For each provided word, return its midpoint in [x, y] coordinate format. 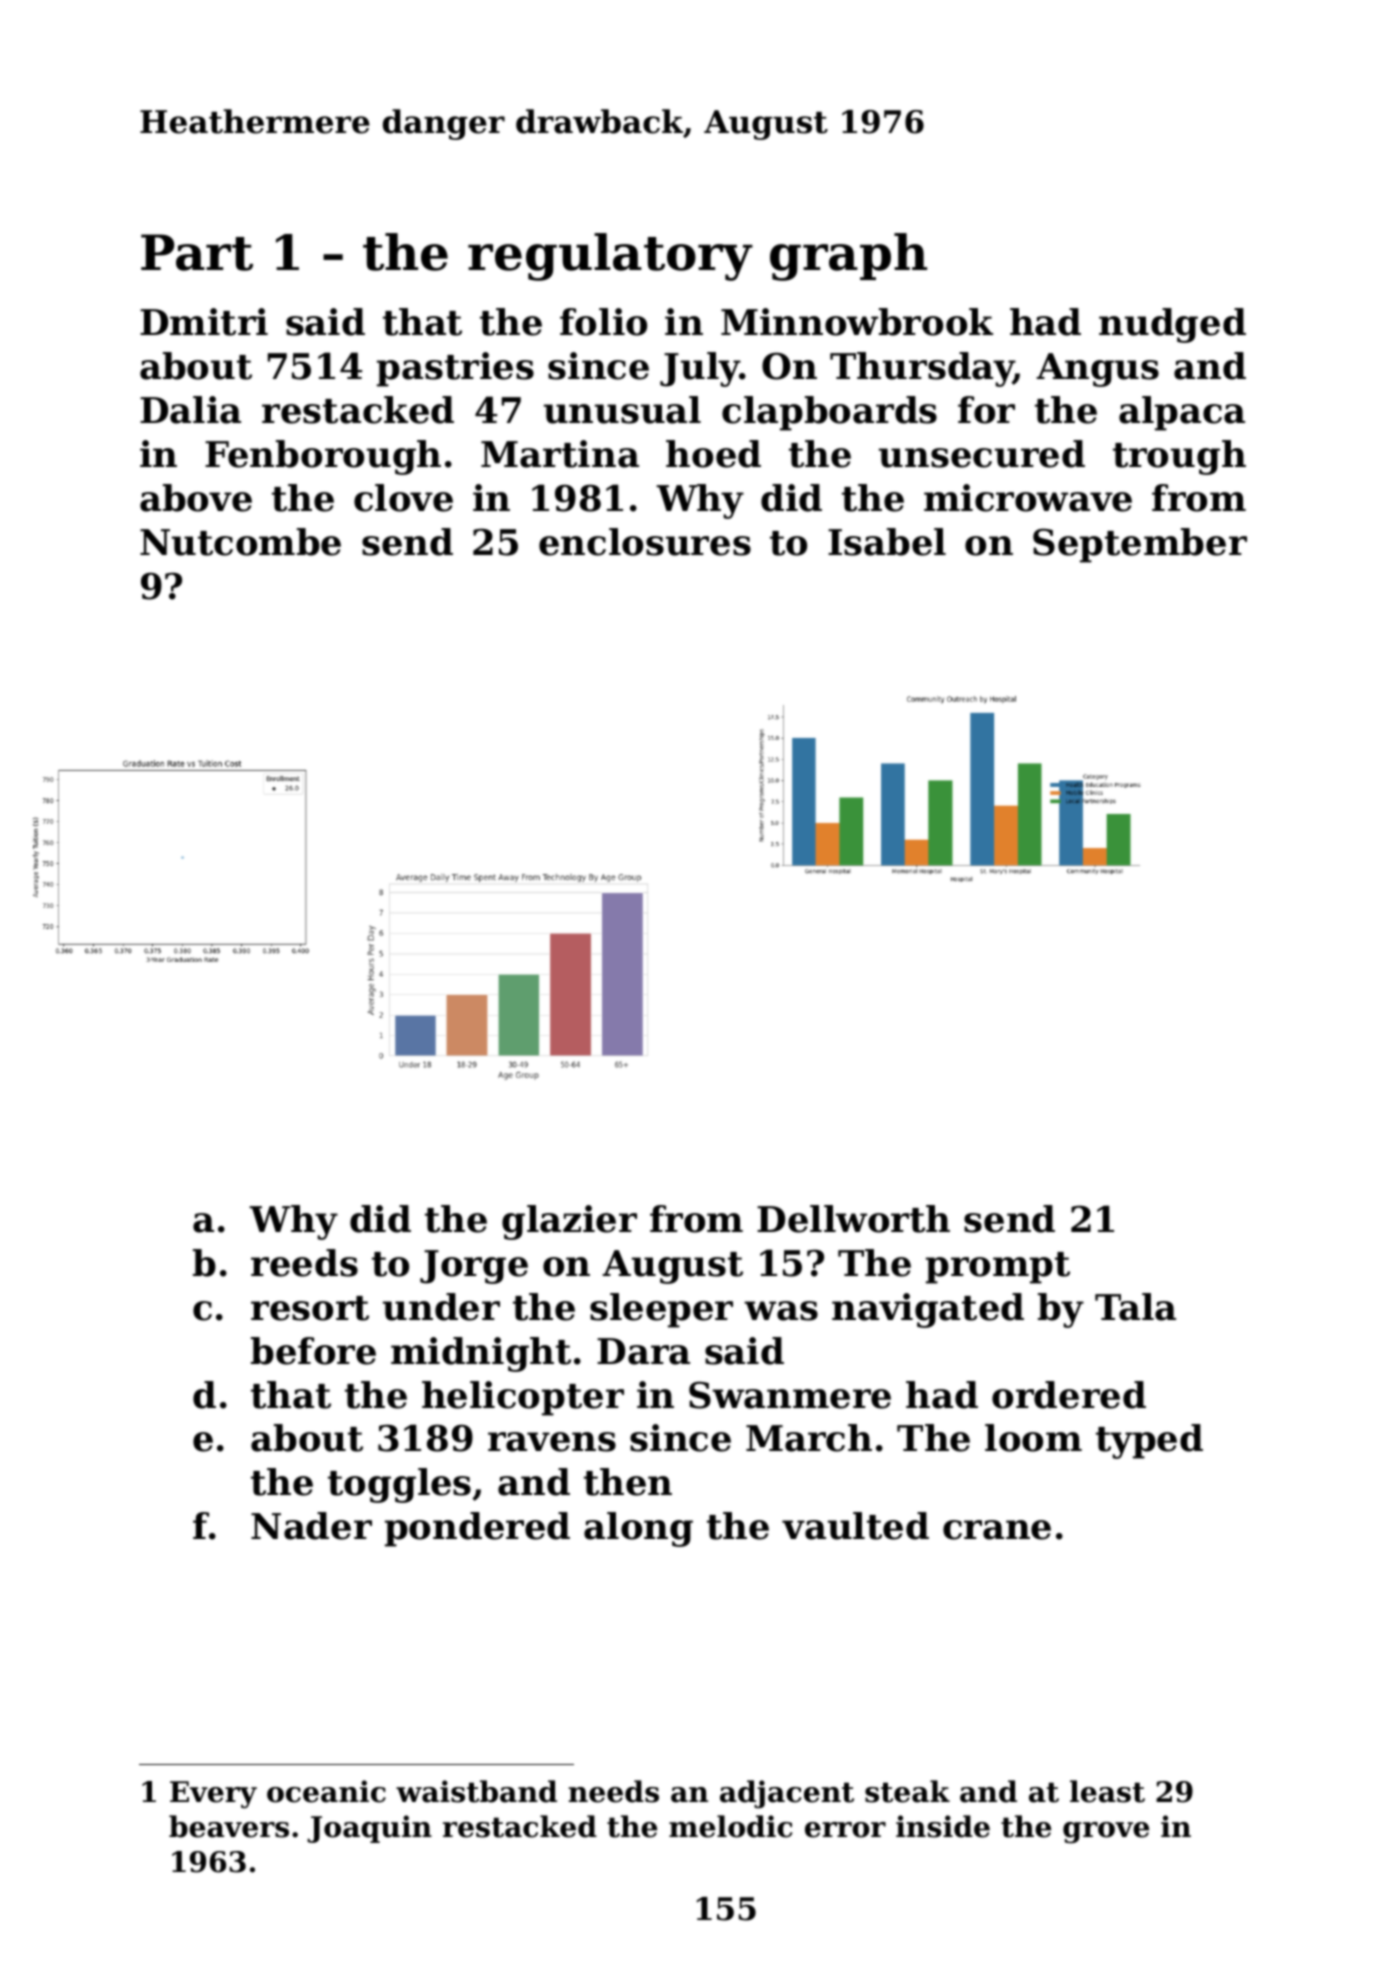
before [313, 1351]
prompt [998, 1268]
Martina [560, 454]
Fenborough [323, 457]
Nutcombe [240, 542]
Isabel [887, 542]
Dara [643, 1351]
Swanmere [790, 1395]
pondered [477, 1529]
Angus [1097, 370]
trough [1179, 457]
